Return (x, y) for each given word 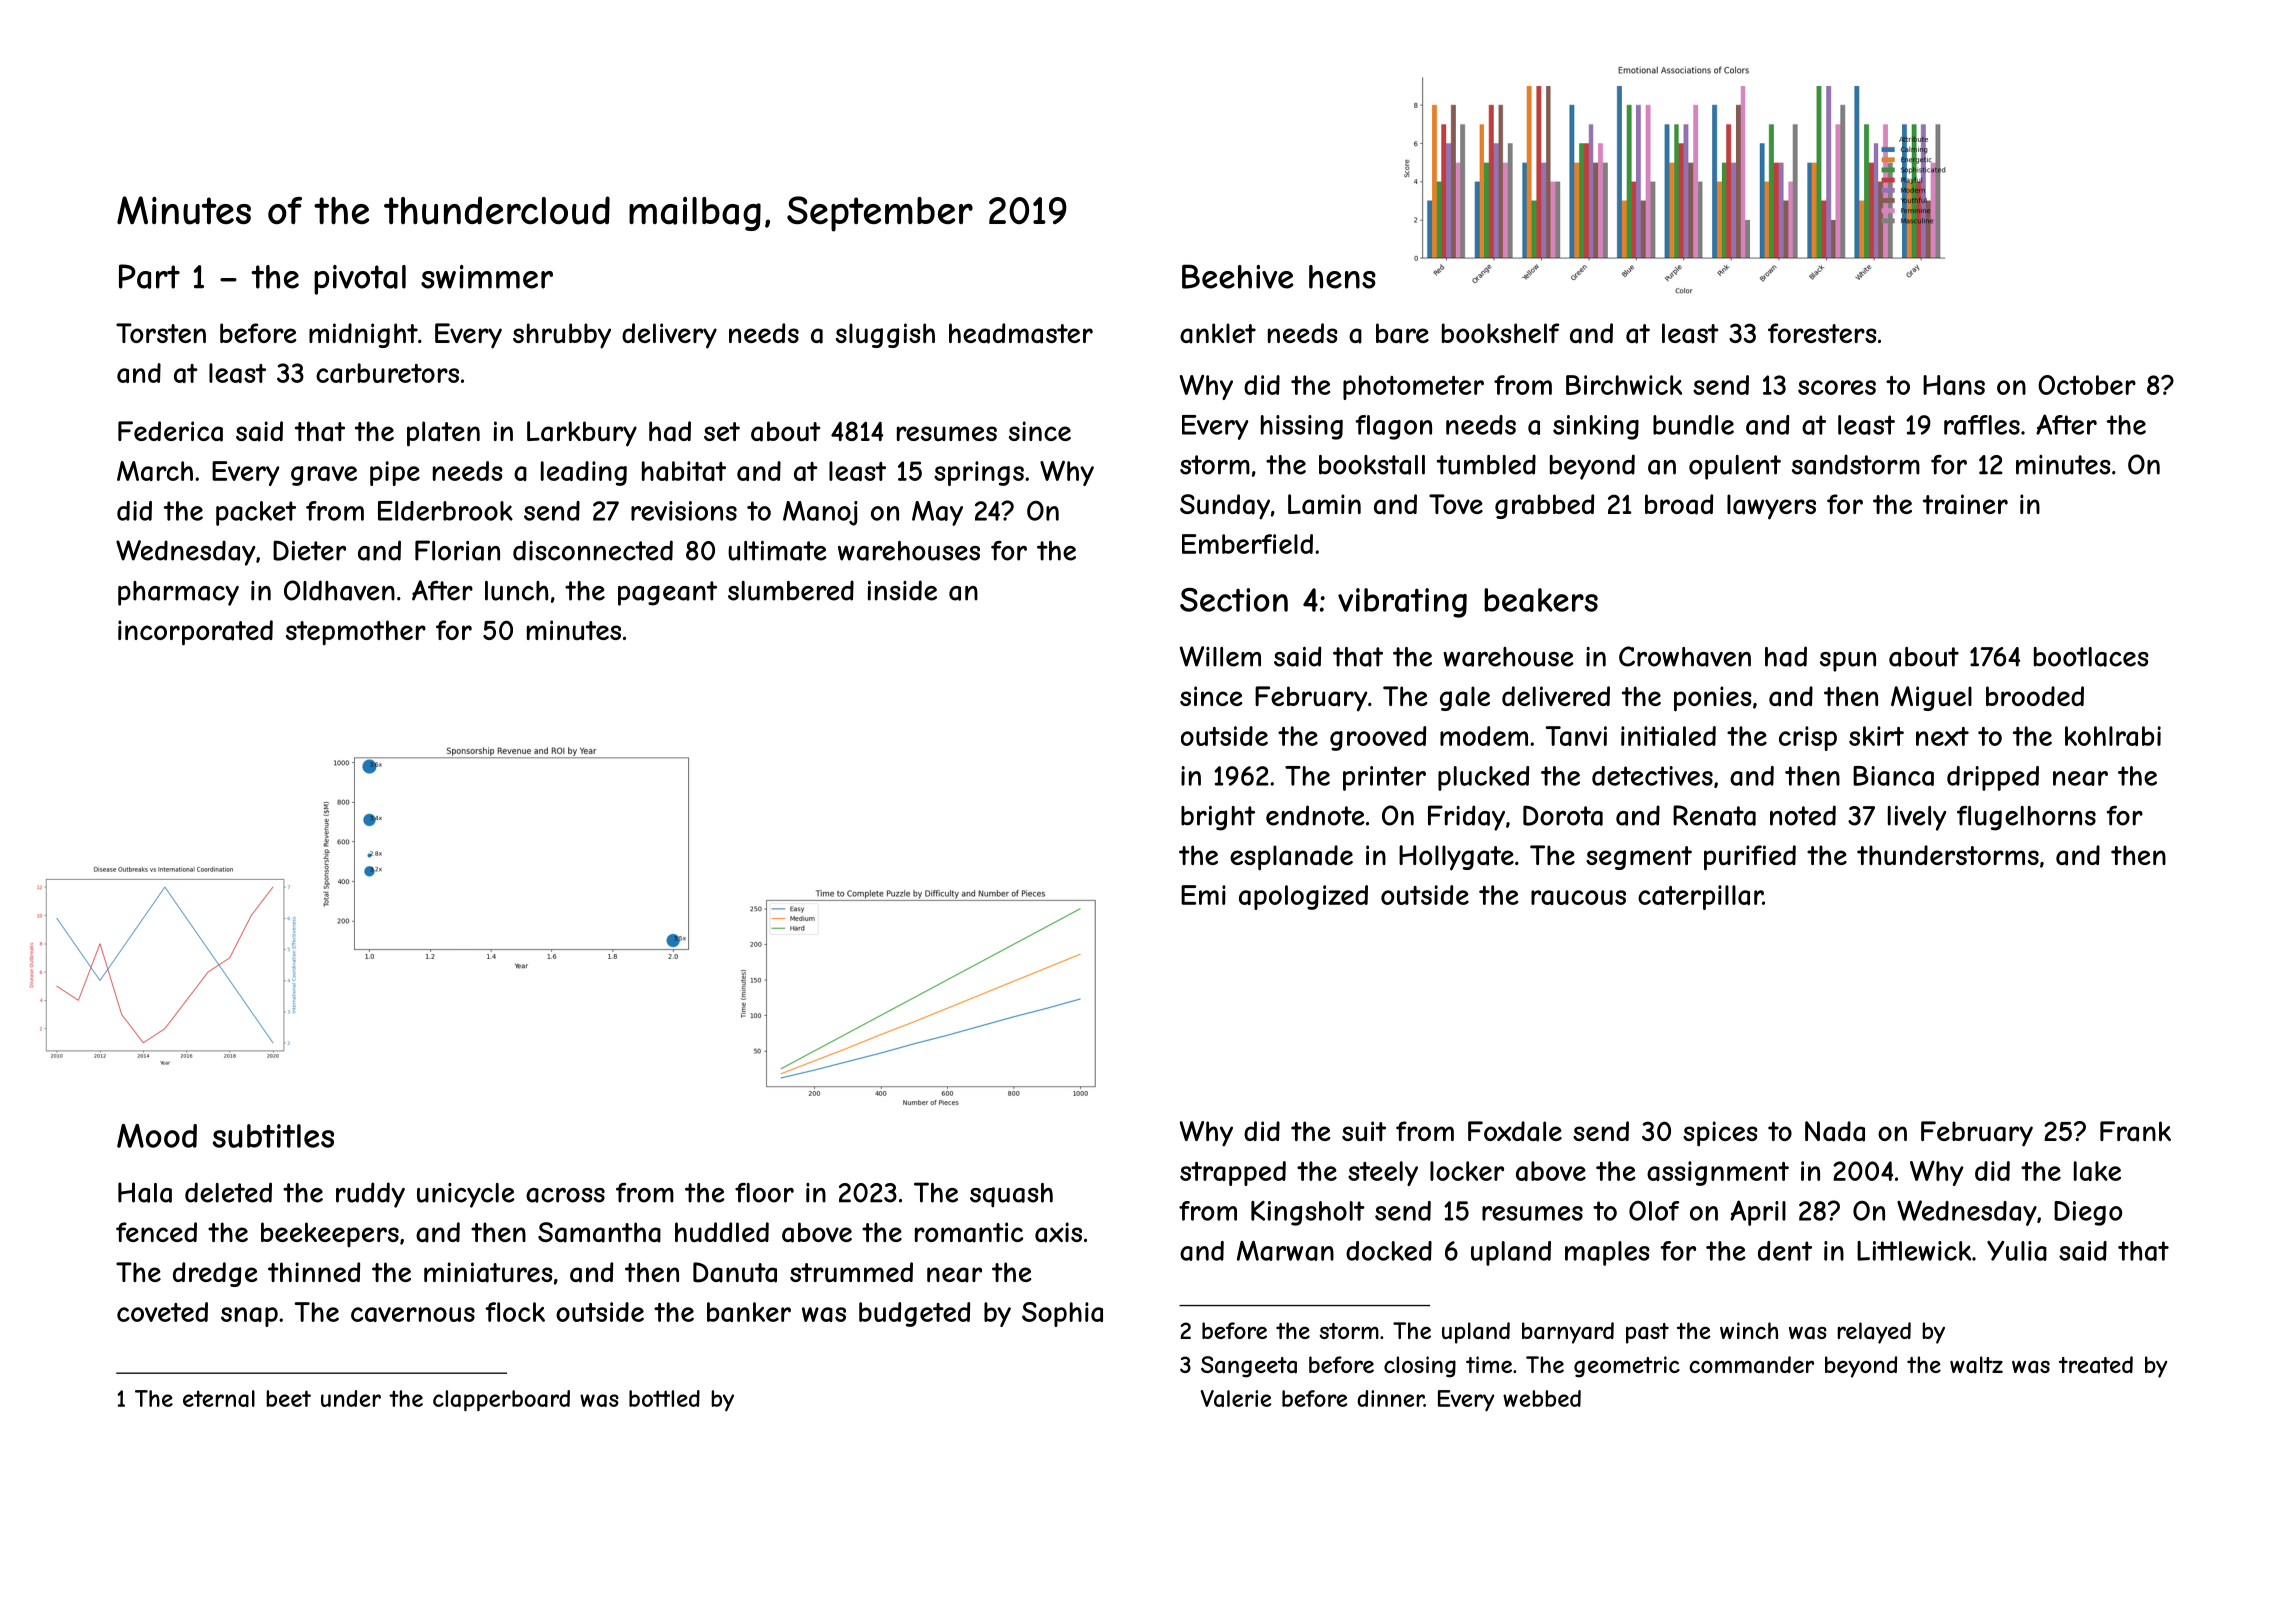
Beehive (1238, 276)
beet (288, 1398)
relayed (1874, 1333)
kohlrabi (2113, 736)
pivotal (360, 280)
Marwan (1285, 1251)
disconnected (593, 550)
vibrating (1402, 603)
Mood (157, 1136)
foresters (1822, 333)
